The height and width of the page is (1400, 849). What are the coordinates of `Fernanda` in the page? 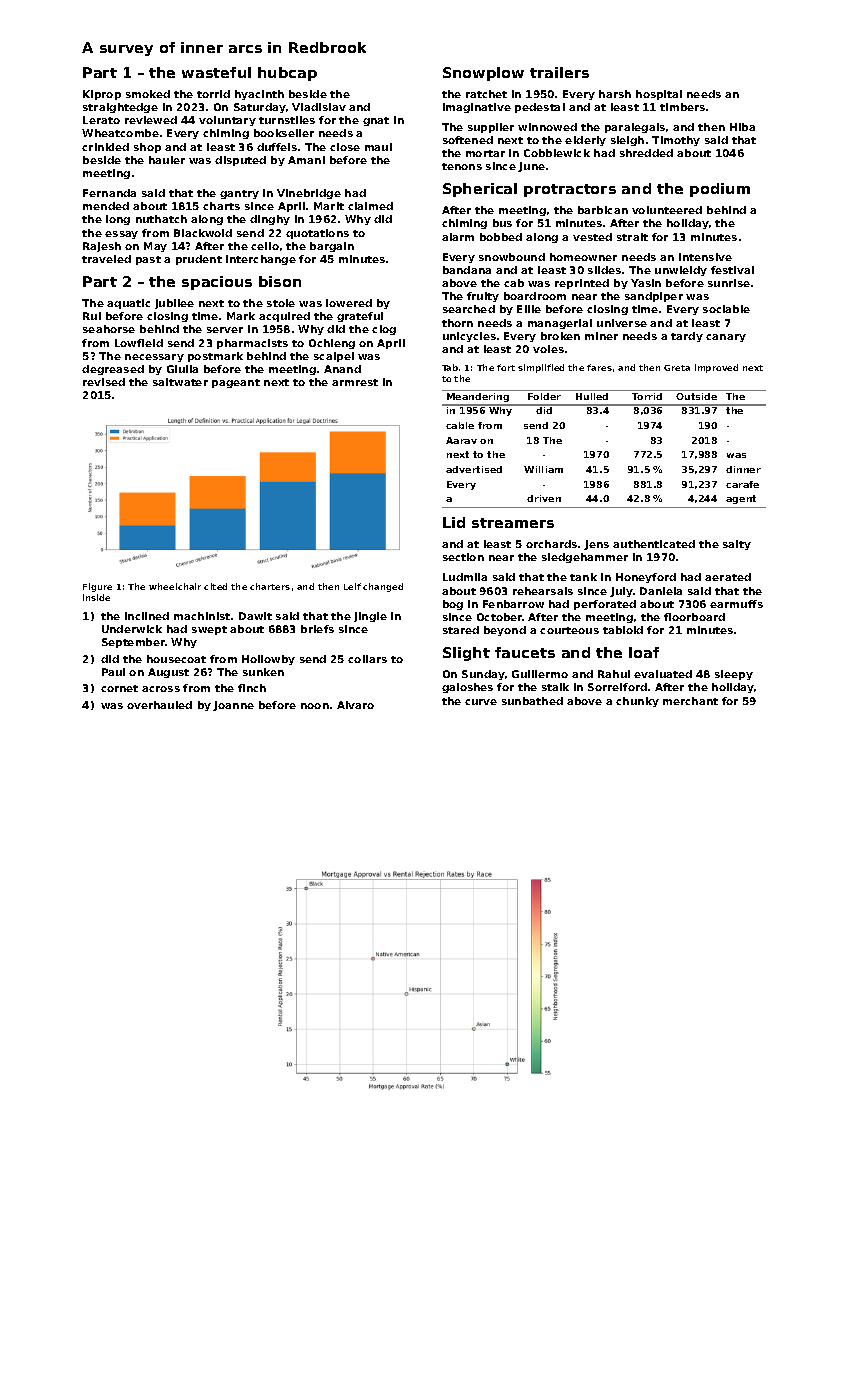 It's located at (109, 193).
